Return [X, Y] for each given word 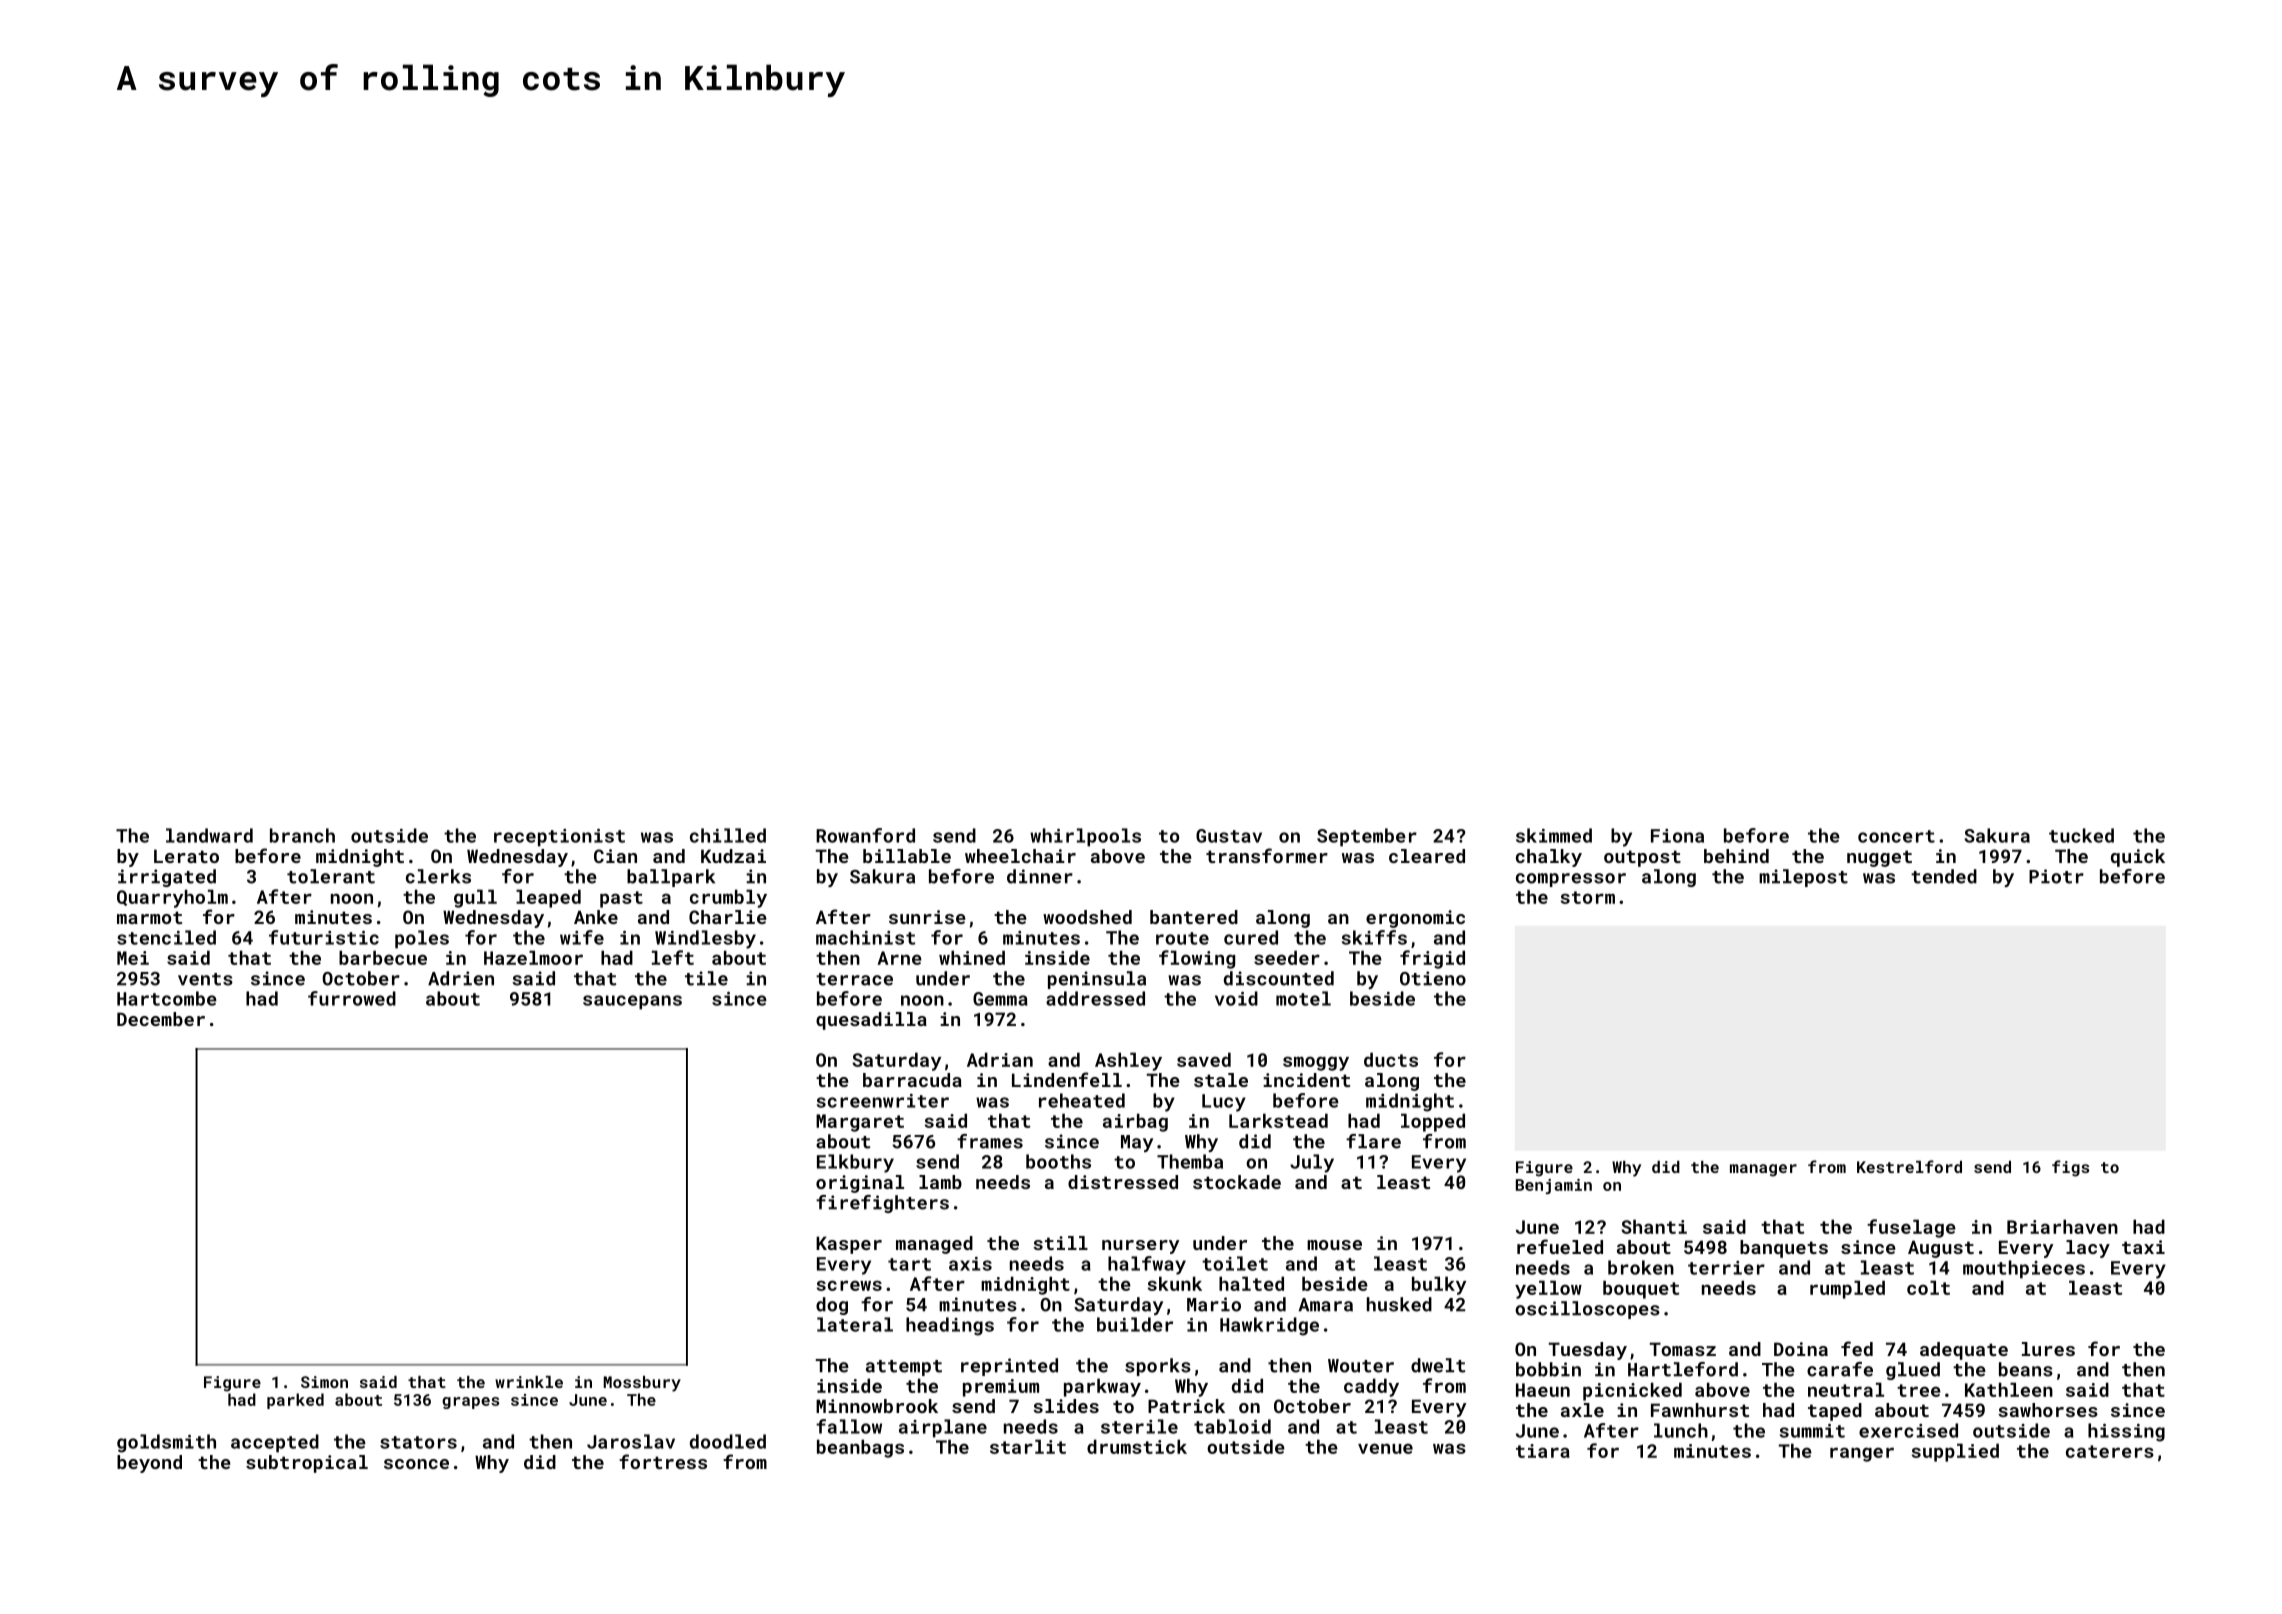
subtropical [307, 1464]
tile [706, 978]
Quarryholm [172, 898]
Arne [899, 958]
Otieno [1433, 978]
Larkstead [1278, 1120]
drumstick [1137, 1446]
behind [1736, 856]
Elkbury [855, 1163]
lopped [1433, 1122]
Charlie [728, 917]
